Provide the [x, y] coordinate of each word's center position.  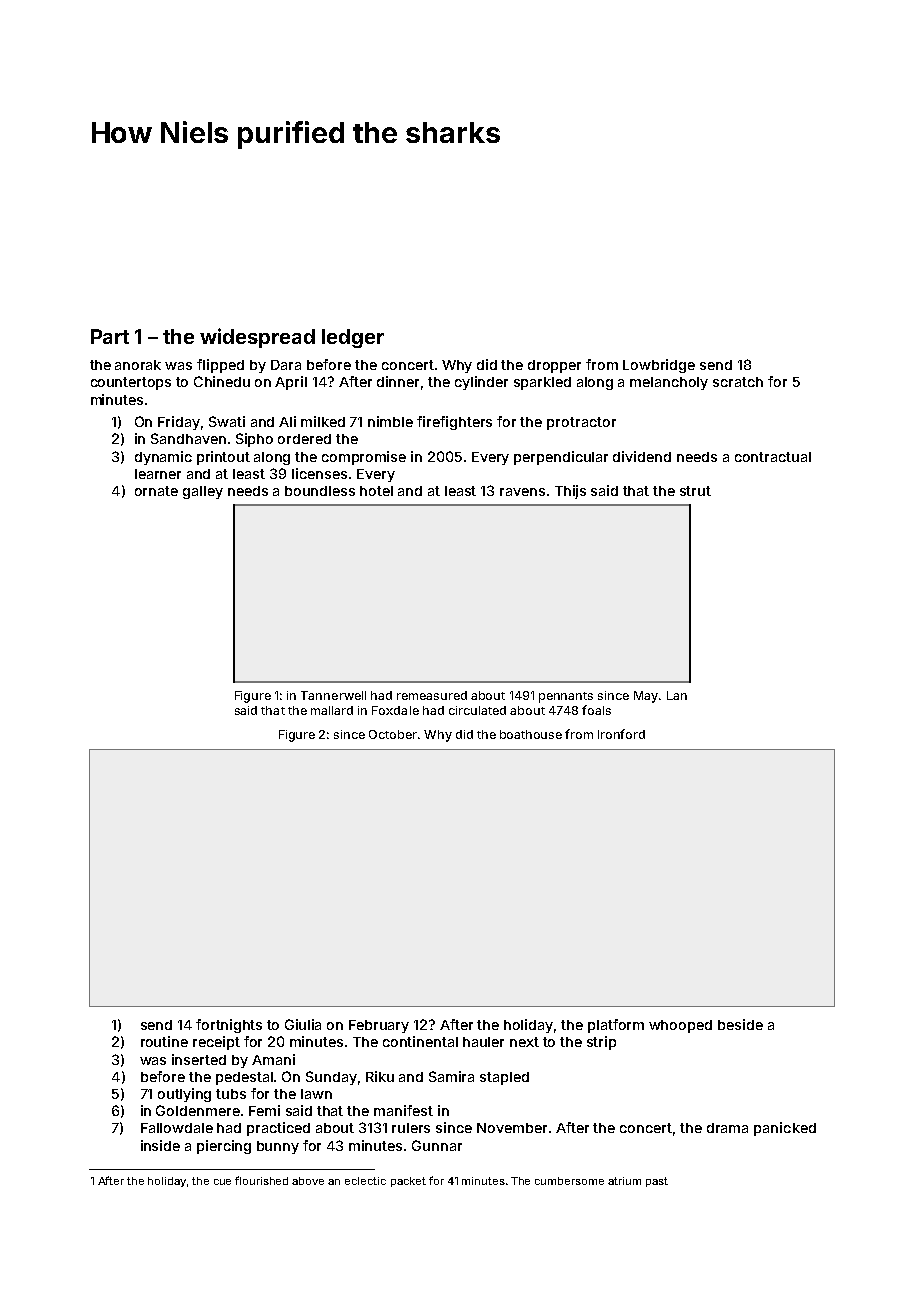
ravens [522, 492]
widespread [257, 338]
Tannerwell [333, 695]
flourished [261, 1180]
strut [695, 491]
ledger [353, 338]
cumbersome [569, 1181]
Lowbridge [659, 366]
